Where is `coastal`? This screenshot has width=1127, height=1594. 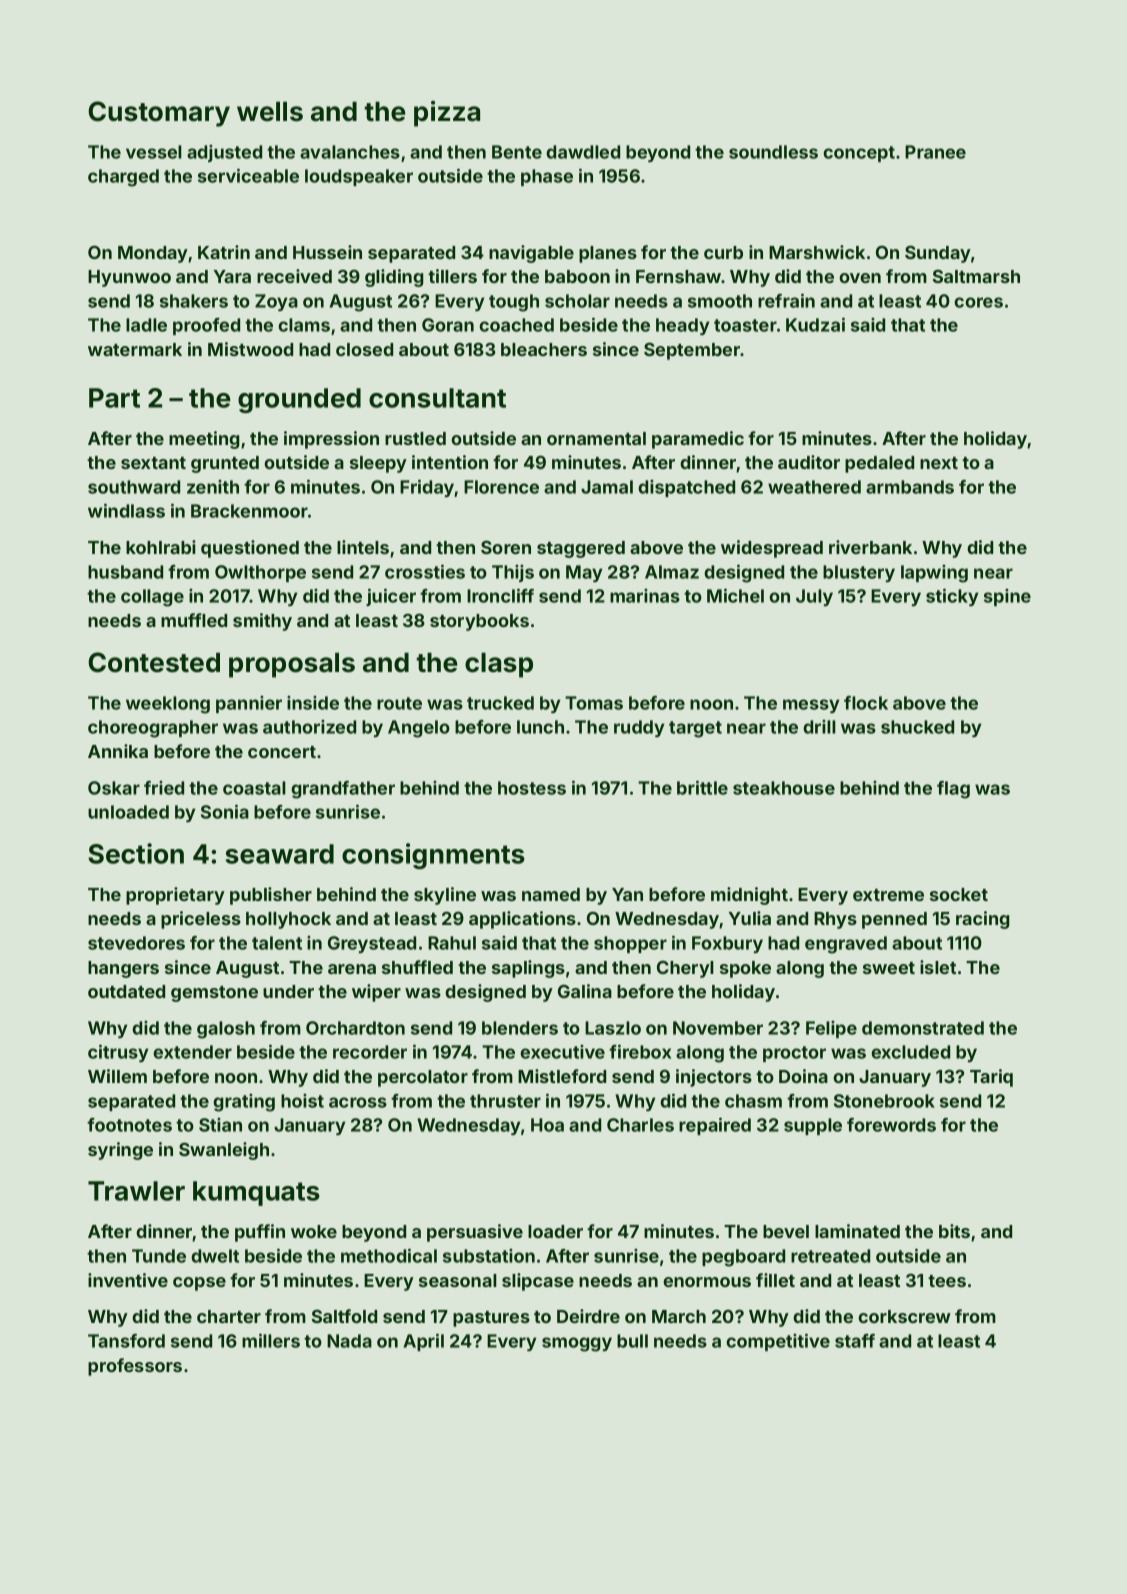
coastal is located at coordinates (254, 788).
